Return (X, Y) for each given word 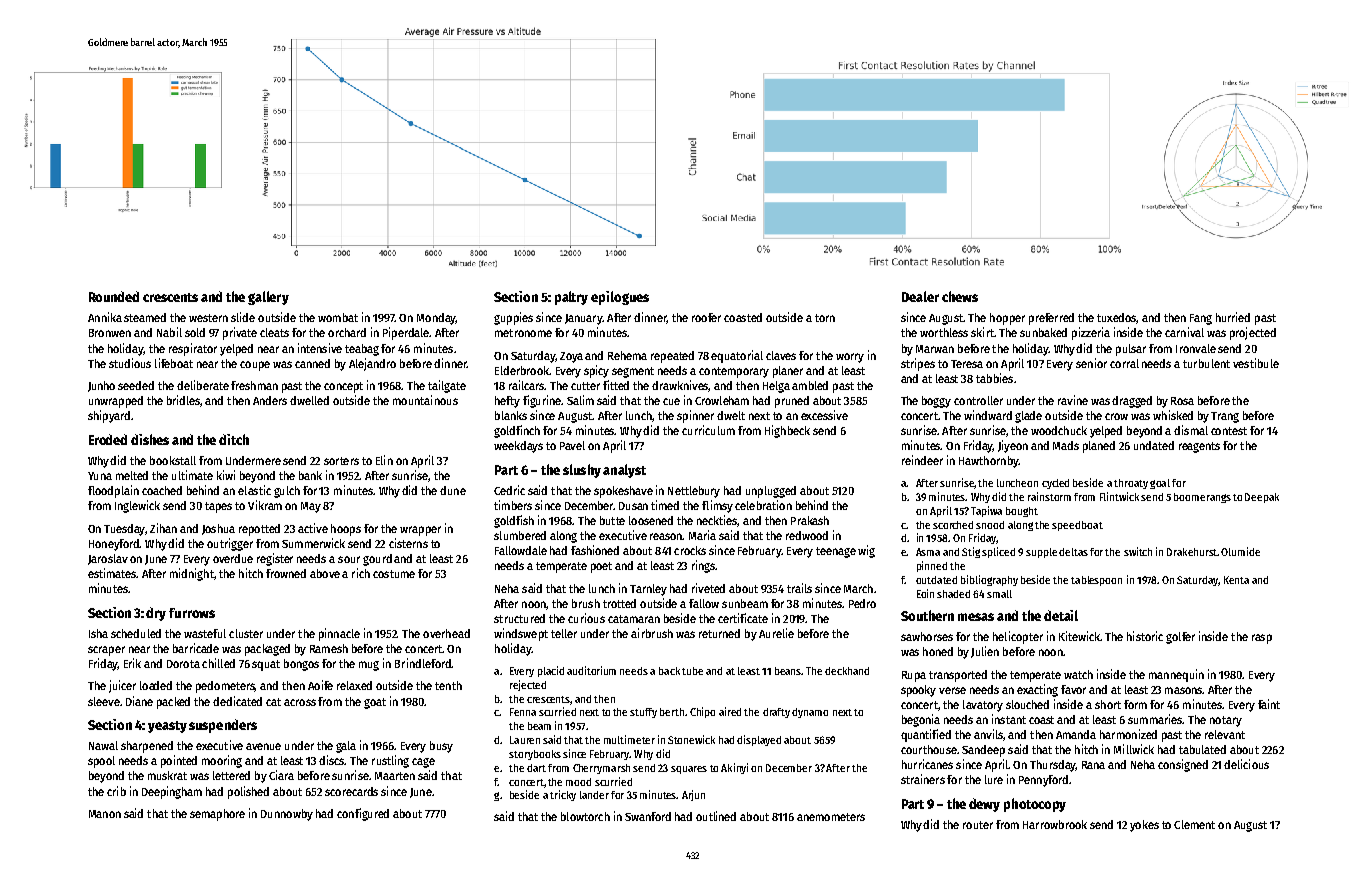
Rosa (1182, 401)
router (978, 825)
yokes (1144, 826)
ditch (234, 439)
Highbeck (787, 431)
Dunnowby (287, 815)
